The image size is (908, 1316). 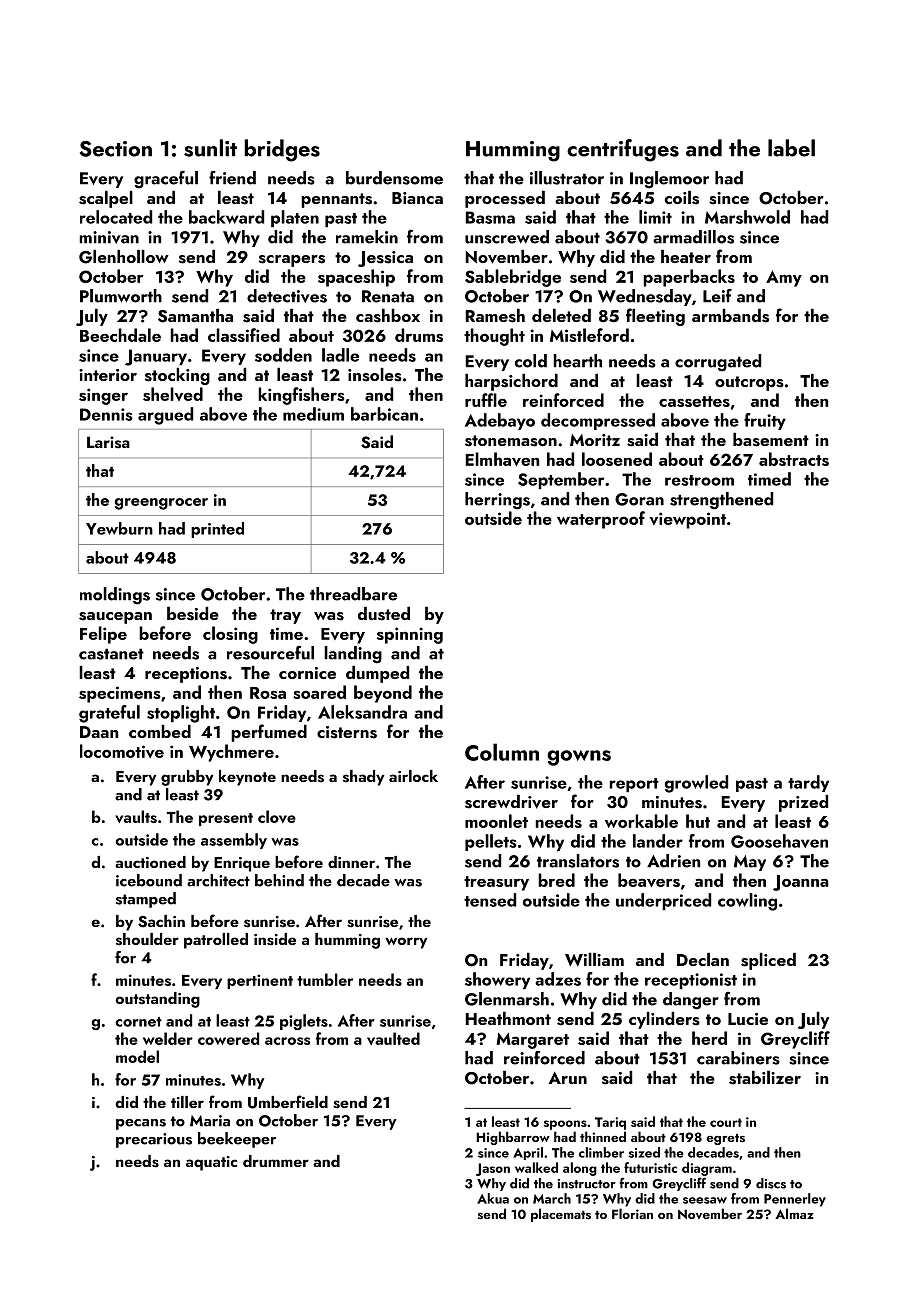 What do you see at coordinates (353, 594) in the image?
I see `threadbare` at bounding box center [353, 594].
